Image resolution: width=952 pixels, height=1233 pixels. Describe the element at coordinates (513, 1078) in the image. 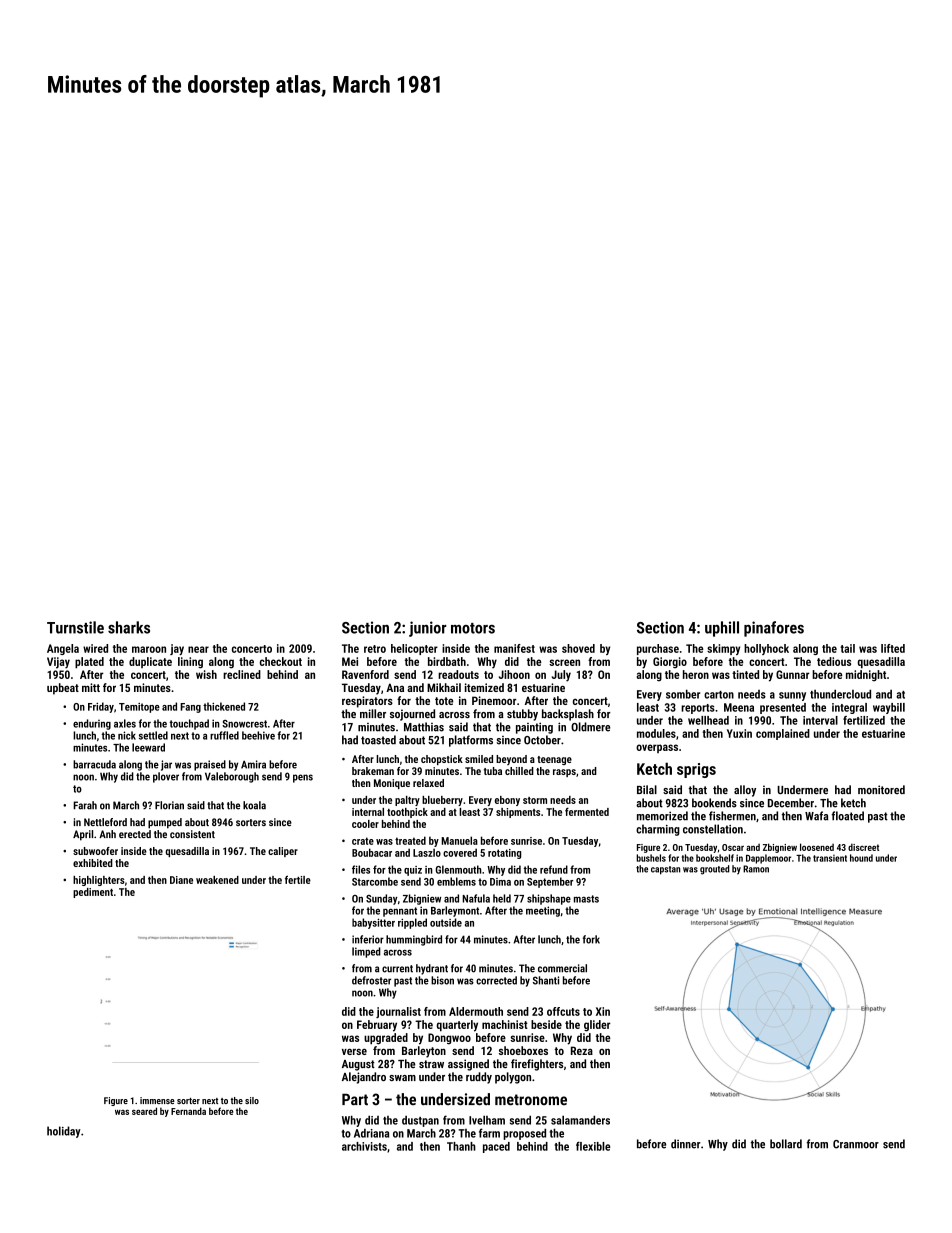

I see `polygon` at that location.
